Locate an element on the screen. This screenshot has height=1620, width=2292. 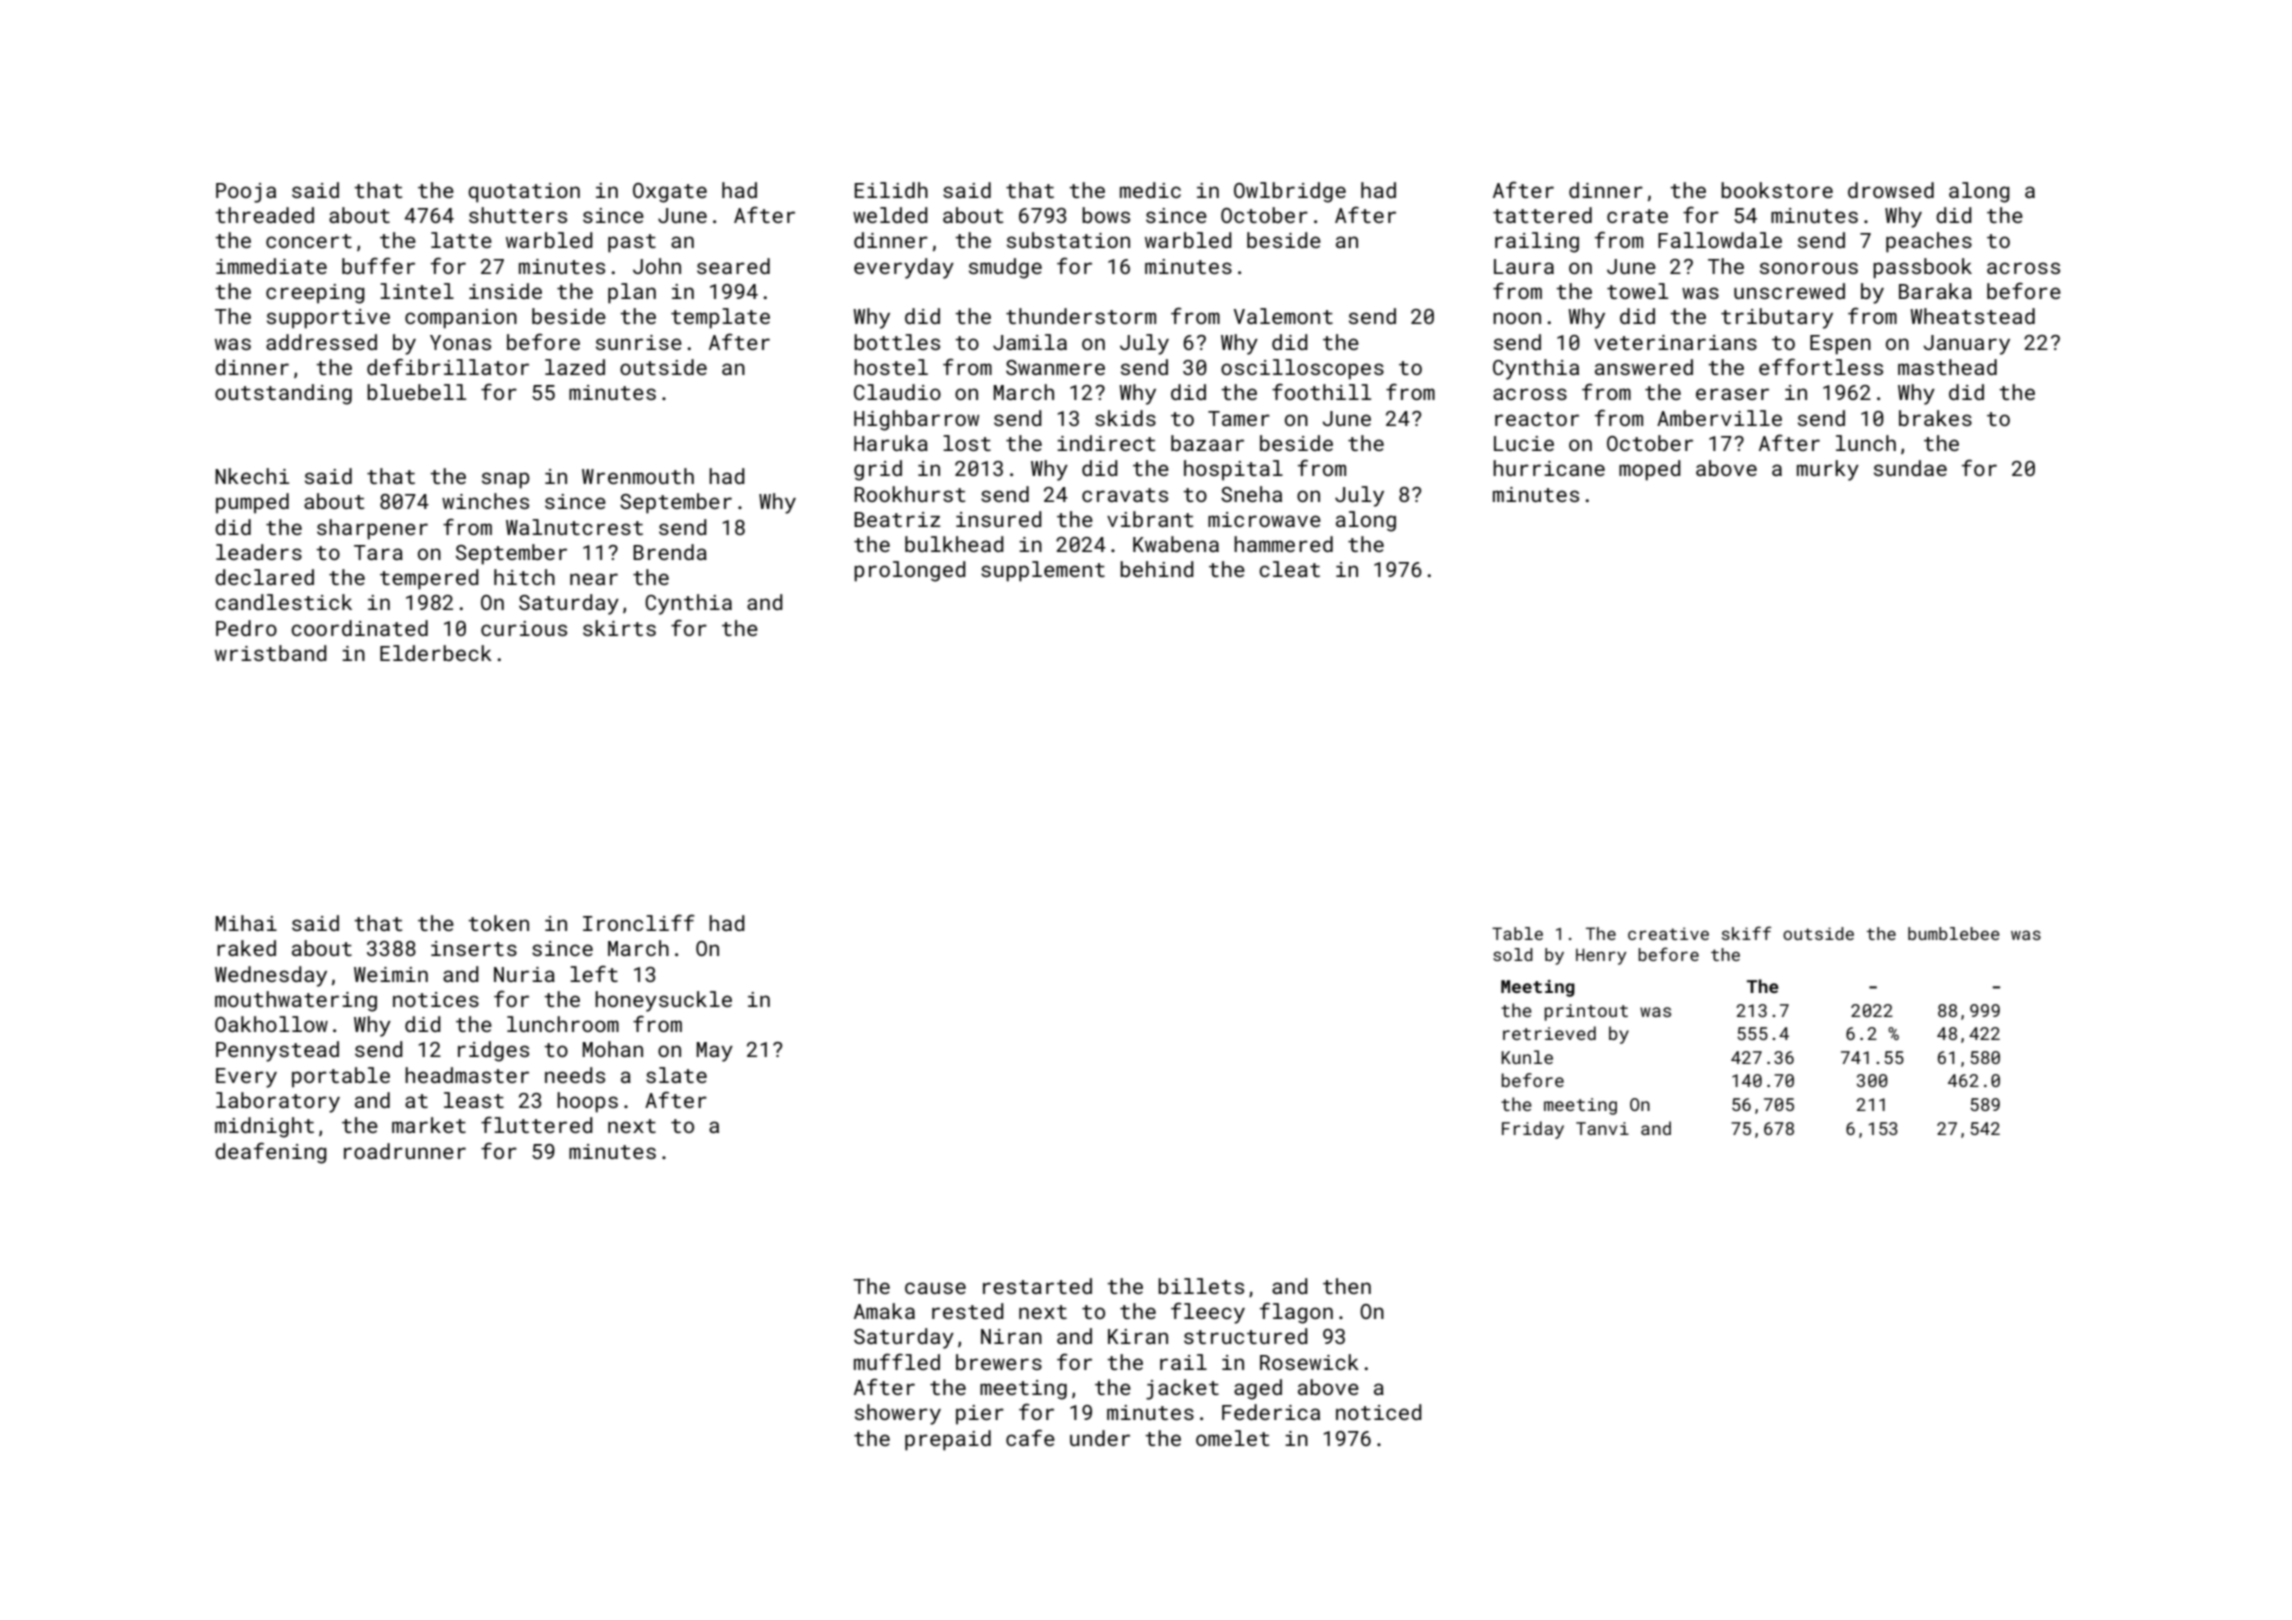
cleat is located at coordinates (1289, 569).
